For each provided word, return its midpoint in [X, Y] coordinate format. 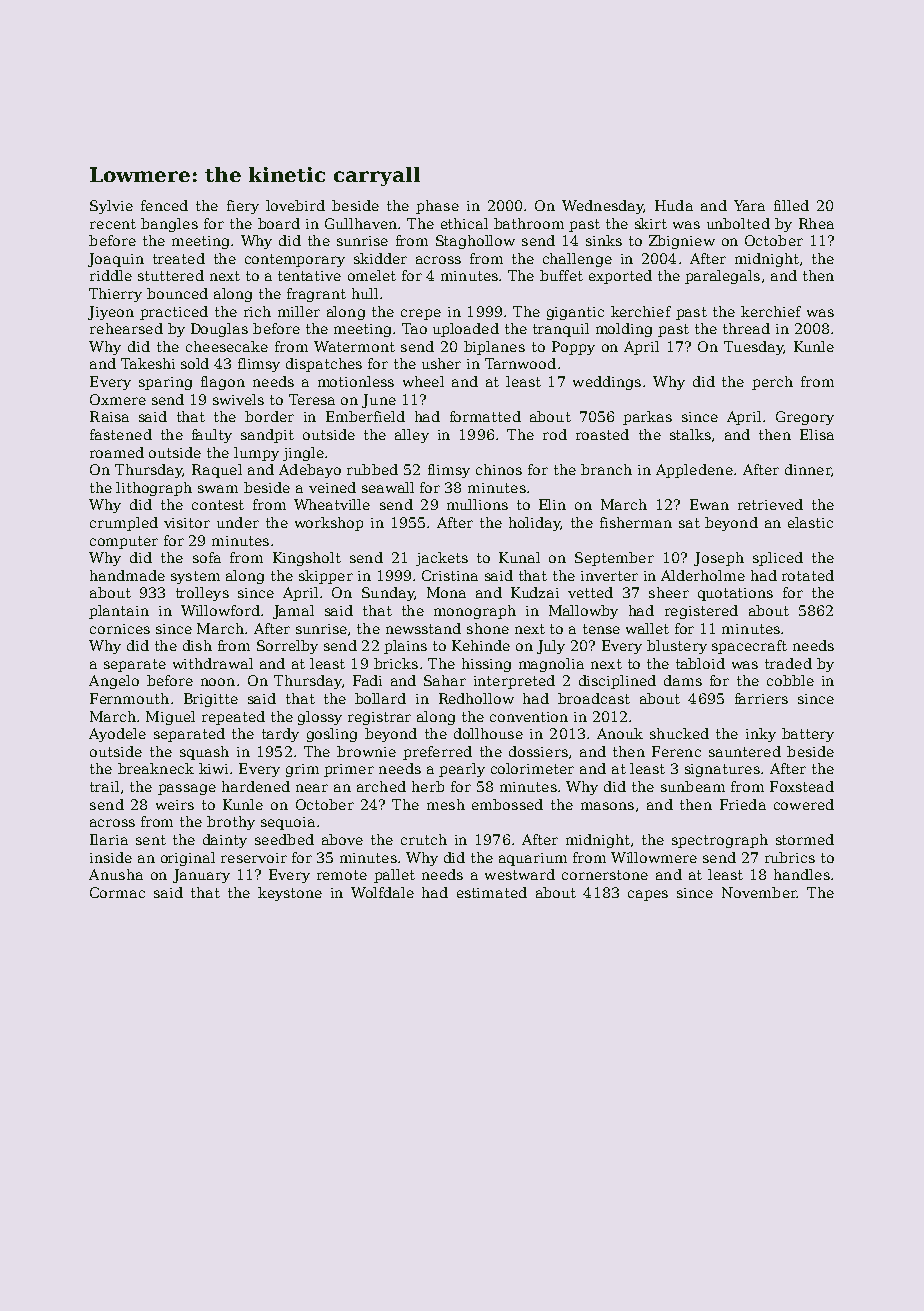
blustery [677, 647]
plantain [119, 612]
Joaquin [116, 260]
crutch [424, 839]
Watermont [354, 346]
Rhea [816, 223]
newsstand [423, 628]
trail [104, 786]
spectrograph [720, 841]
